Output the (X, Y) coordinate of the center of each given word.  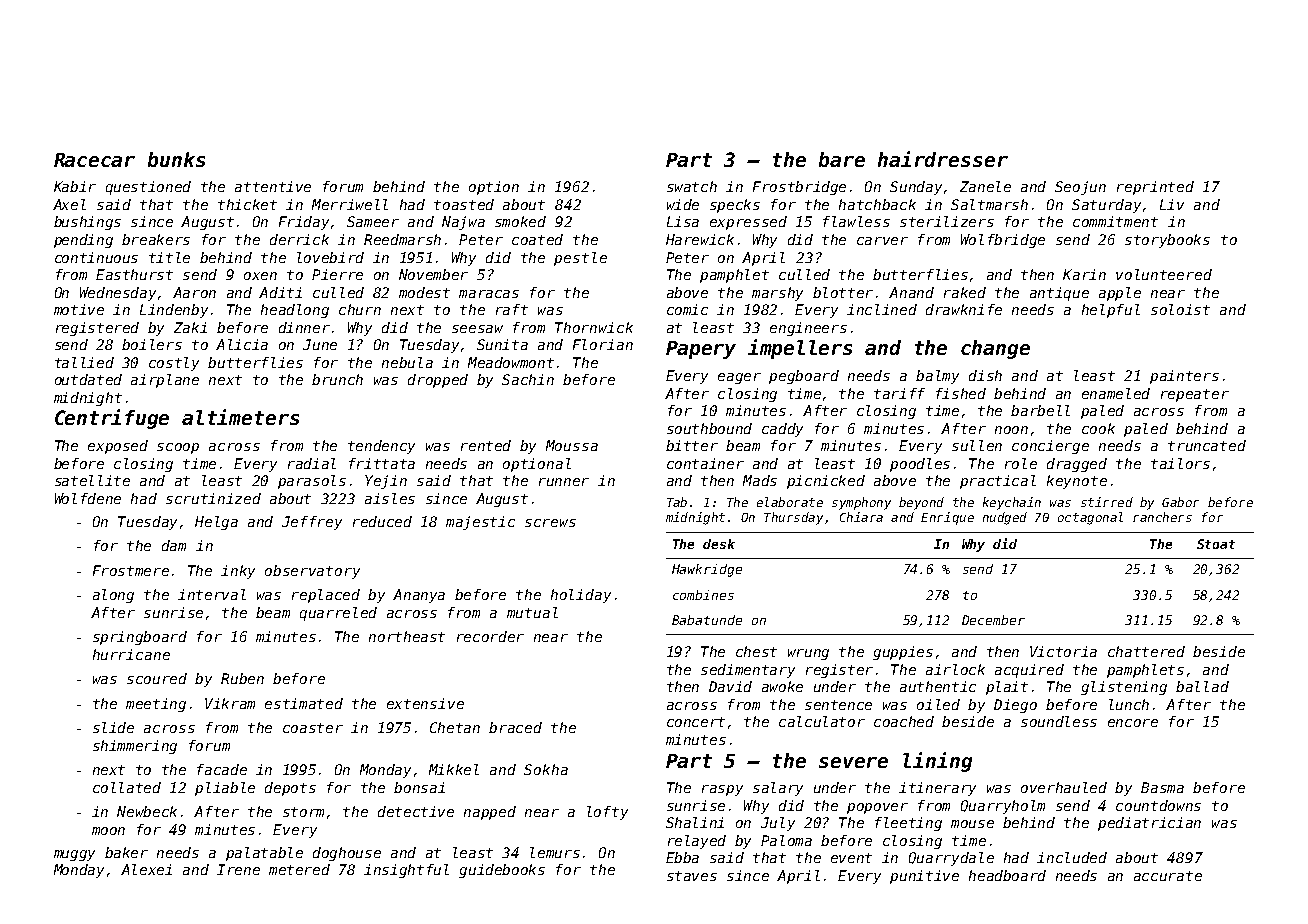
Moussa (572, 445)
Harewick (700, 239)
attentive (273, 186)
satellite (92, 480)
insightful (406, 871)
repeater (1195, 395)
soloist (1180, 309)
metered (299, 869)
